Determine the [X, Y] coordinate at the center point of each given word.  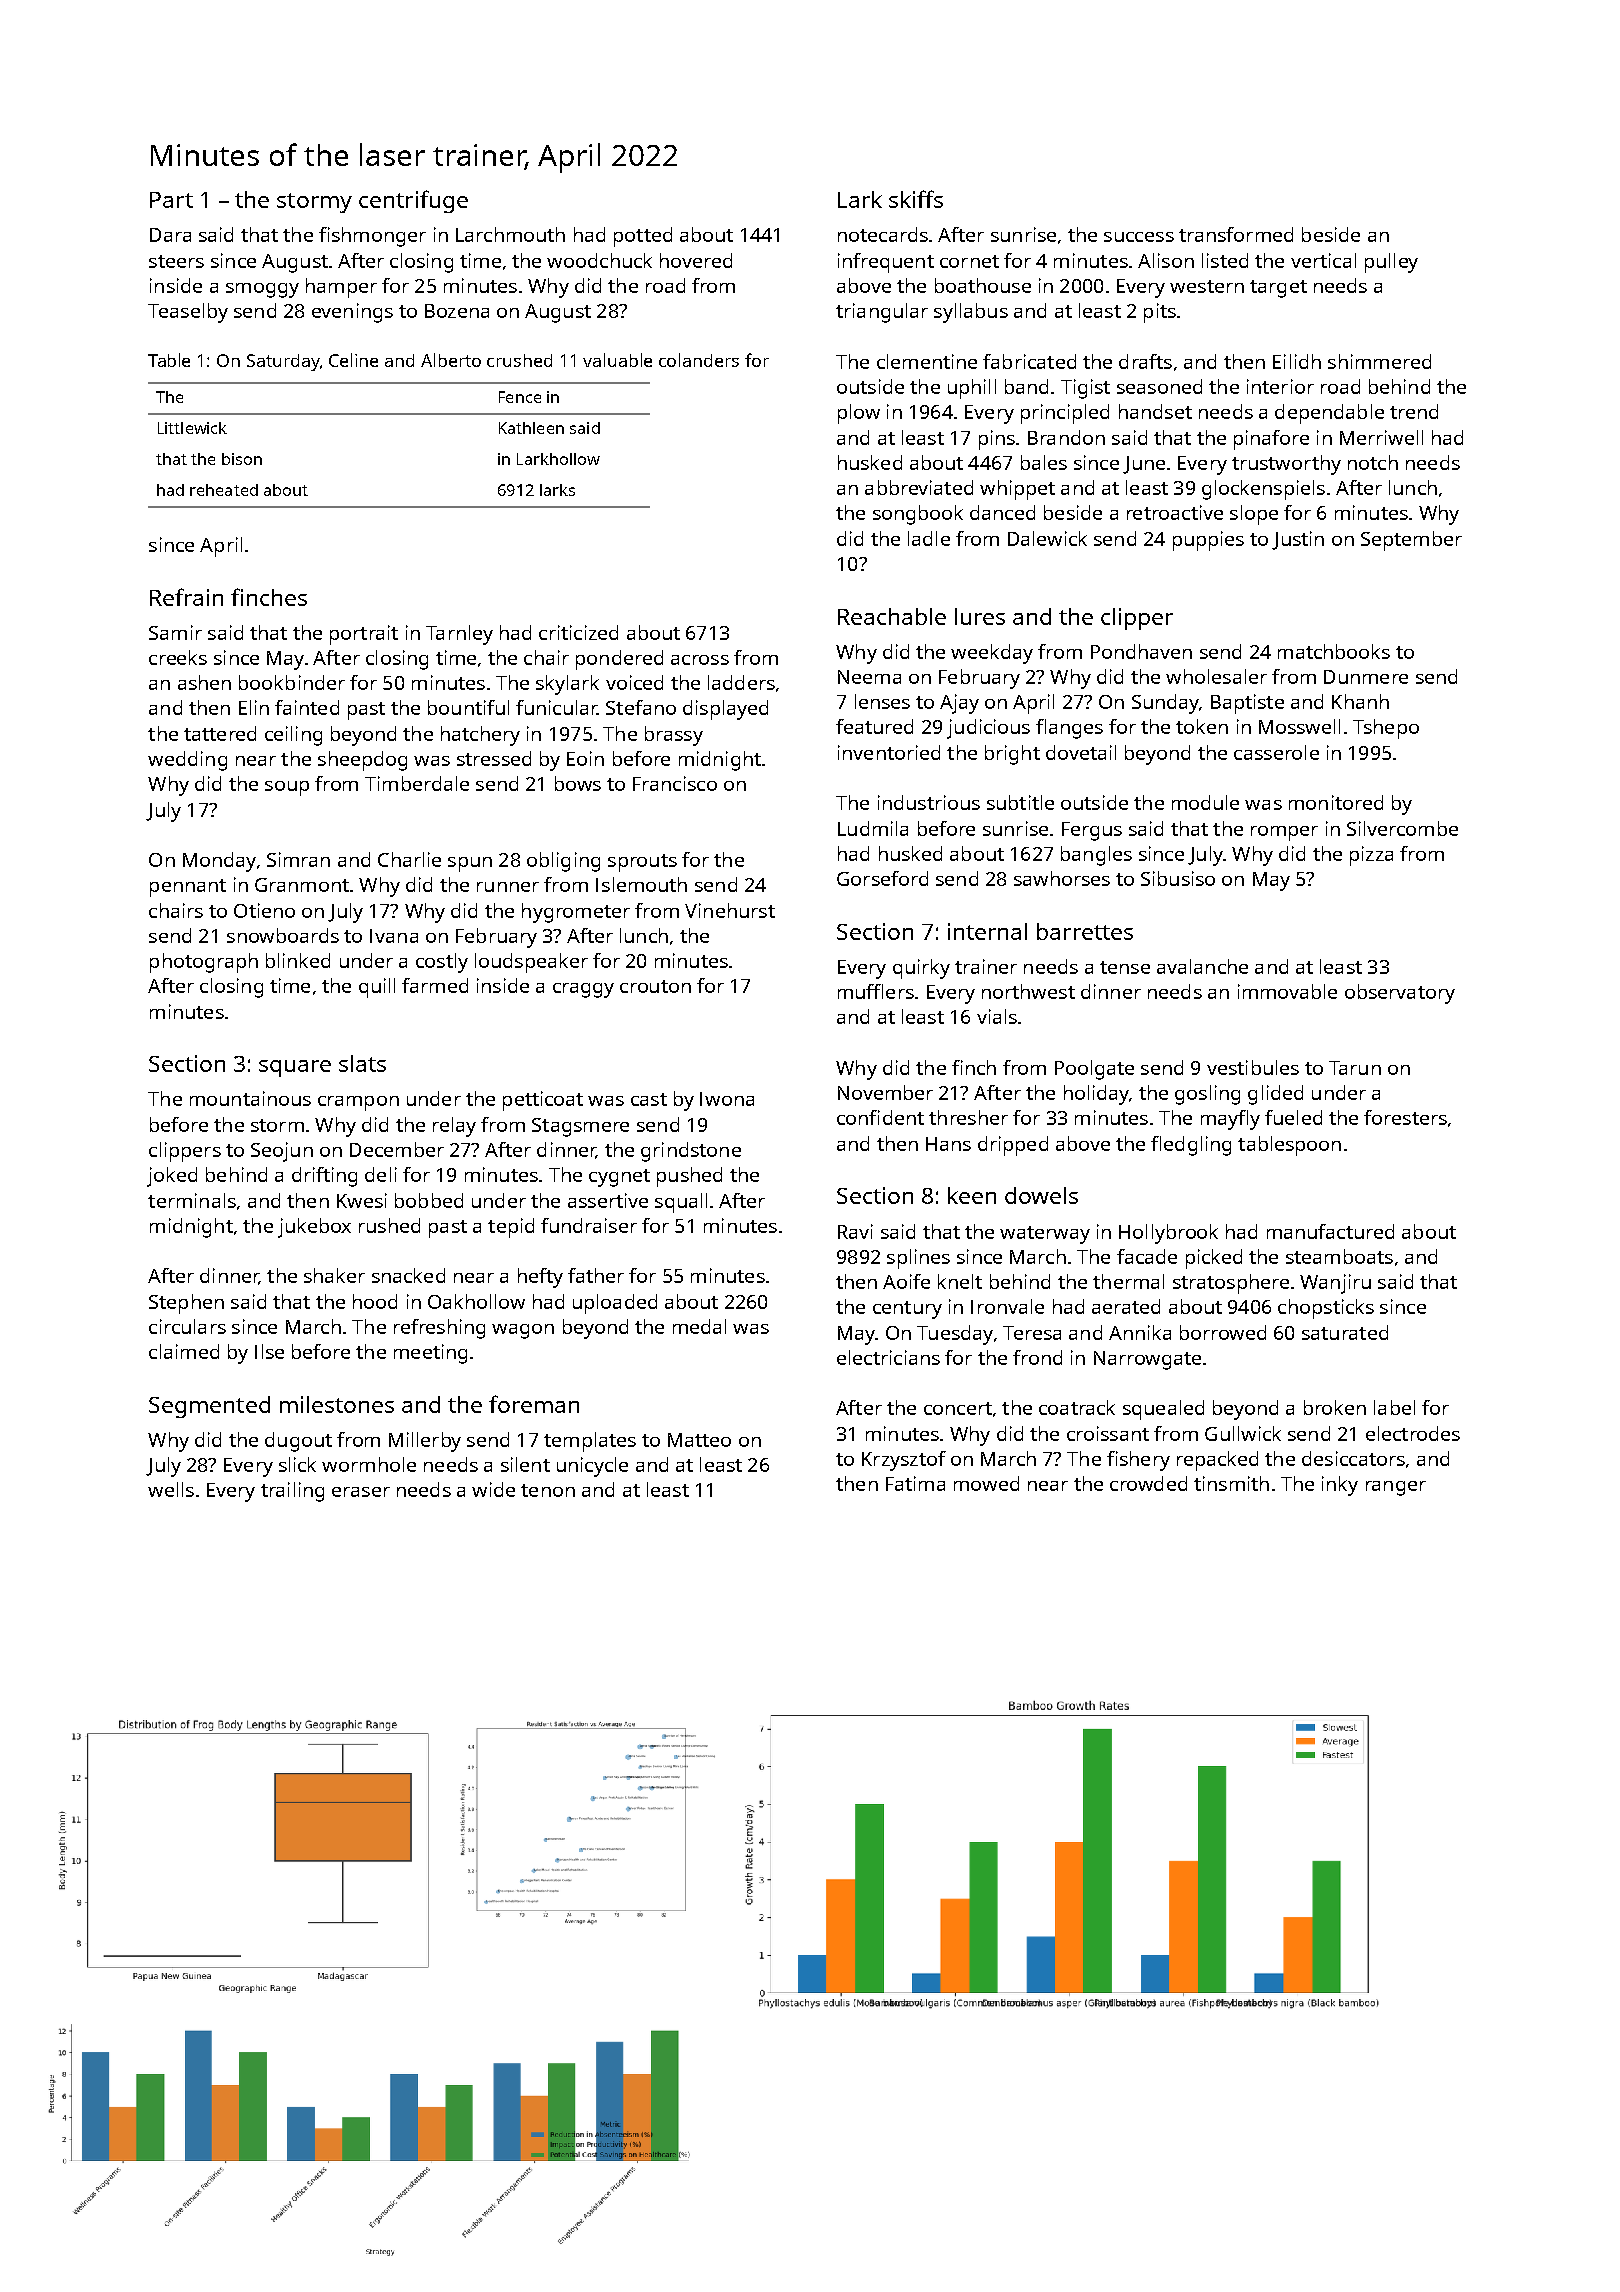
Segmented [209, 1407]
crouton [655, 986]
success [1139, 237]
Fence [520, 397]
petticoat [543, 1101]
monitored [1336, 802]
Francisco [675, 783]
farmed [435, 985]
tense [1125, 967]
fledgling [1191, 1146]
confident [880, 1117]
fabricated [1029, 361]
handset [1155, 411]
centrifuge [413, 201]
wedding [187, 761]
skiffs [916, 199]
